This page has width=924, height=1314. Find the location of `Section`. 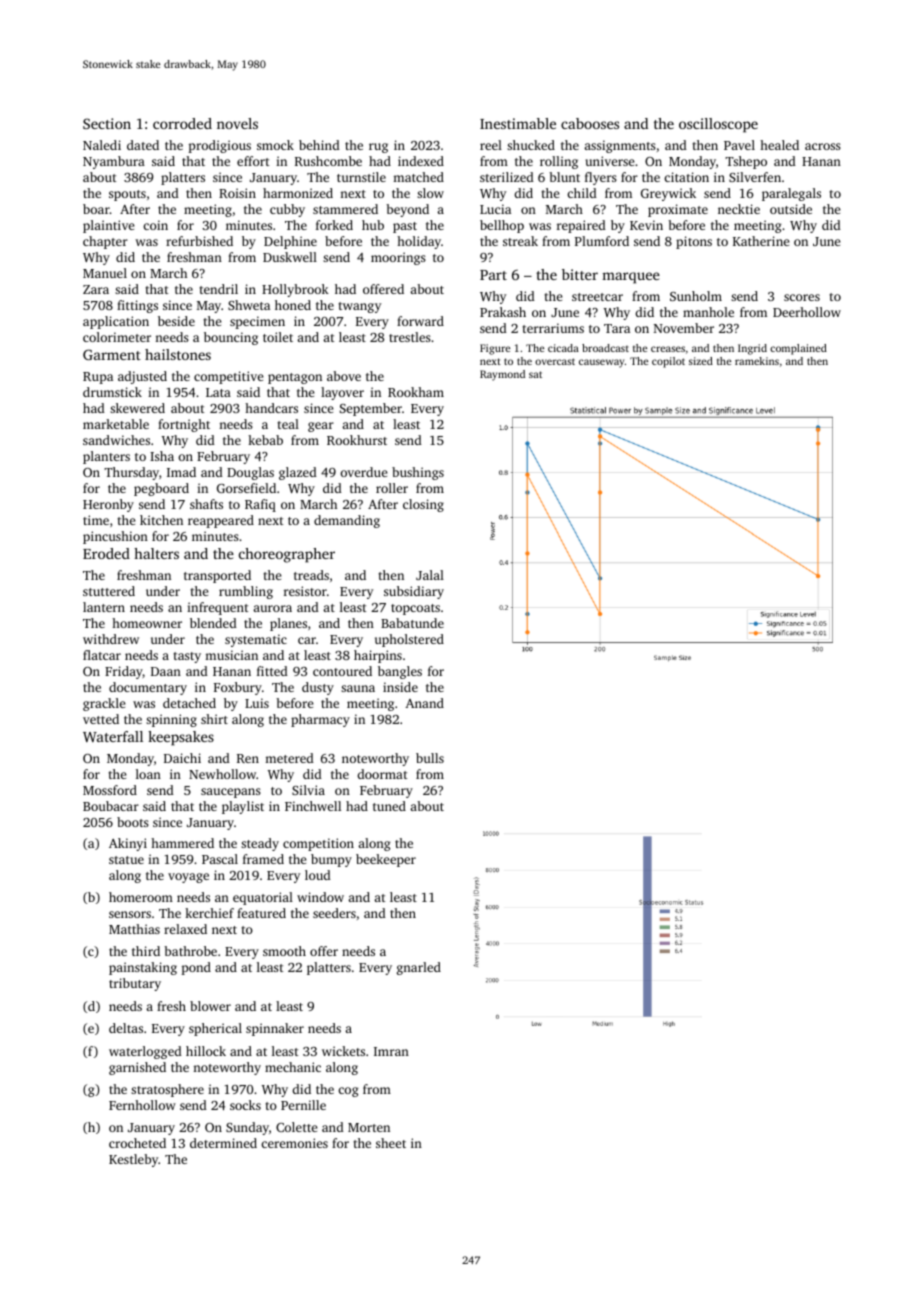

Section is located at coordinates (107, 123).
